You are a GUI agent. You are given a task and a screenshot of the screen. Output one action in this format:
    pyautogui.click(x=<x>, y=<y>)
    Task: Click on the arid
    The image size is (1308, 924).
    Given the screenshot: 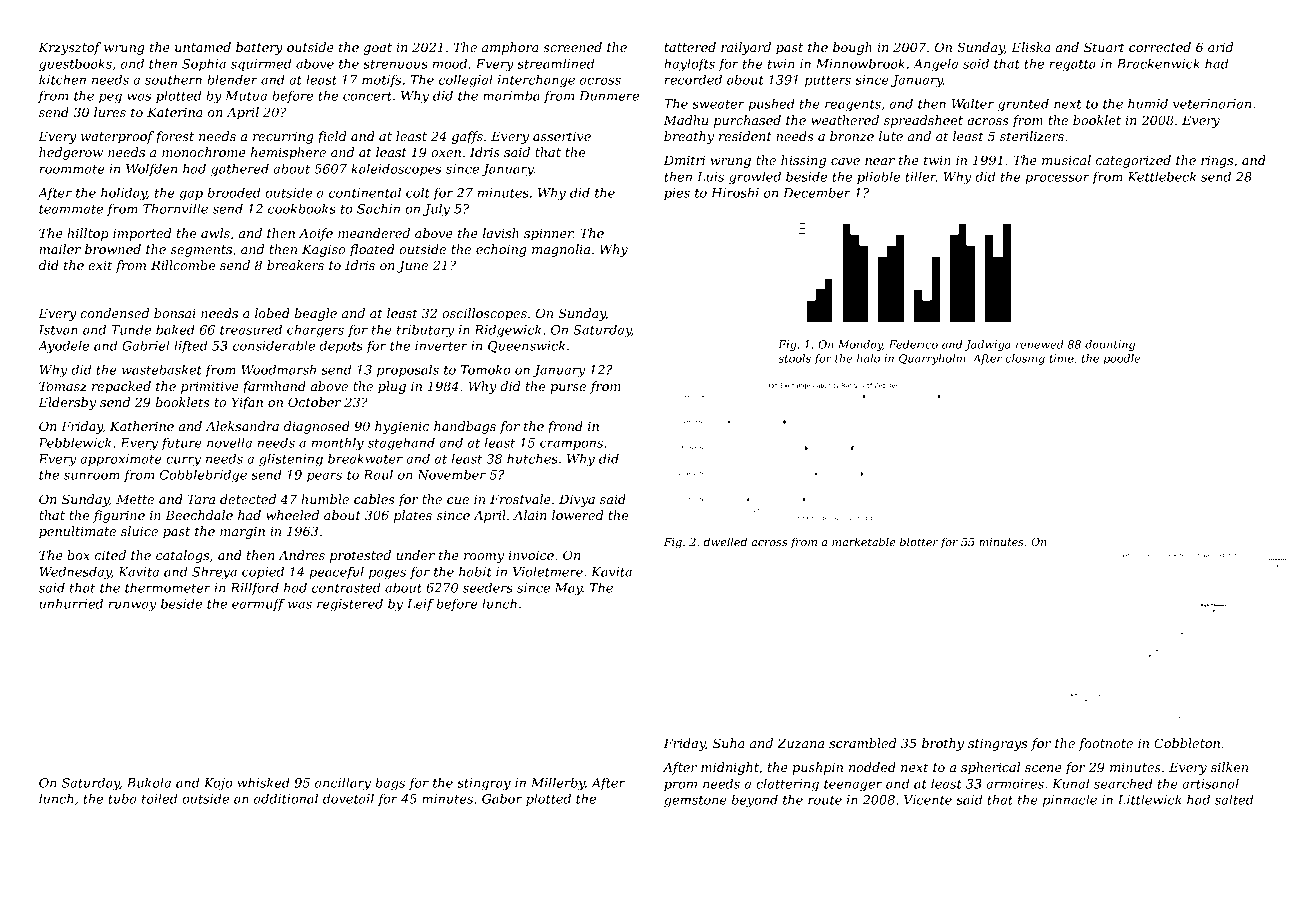 What is the action you would take?
    pyautogui.click(x=1220, y=47)
